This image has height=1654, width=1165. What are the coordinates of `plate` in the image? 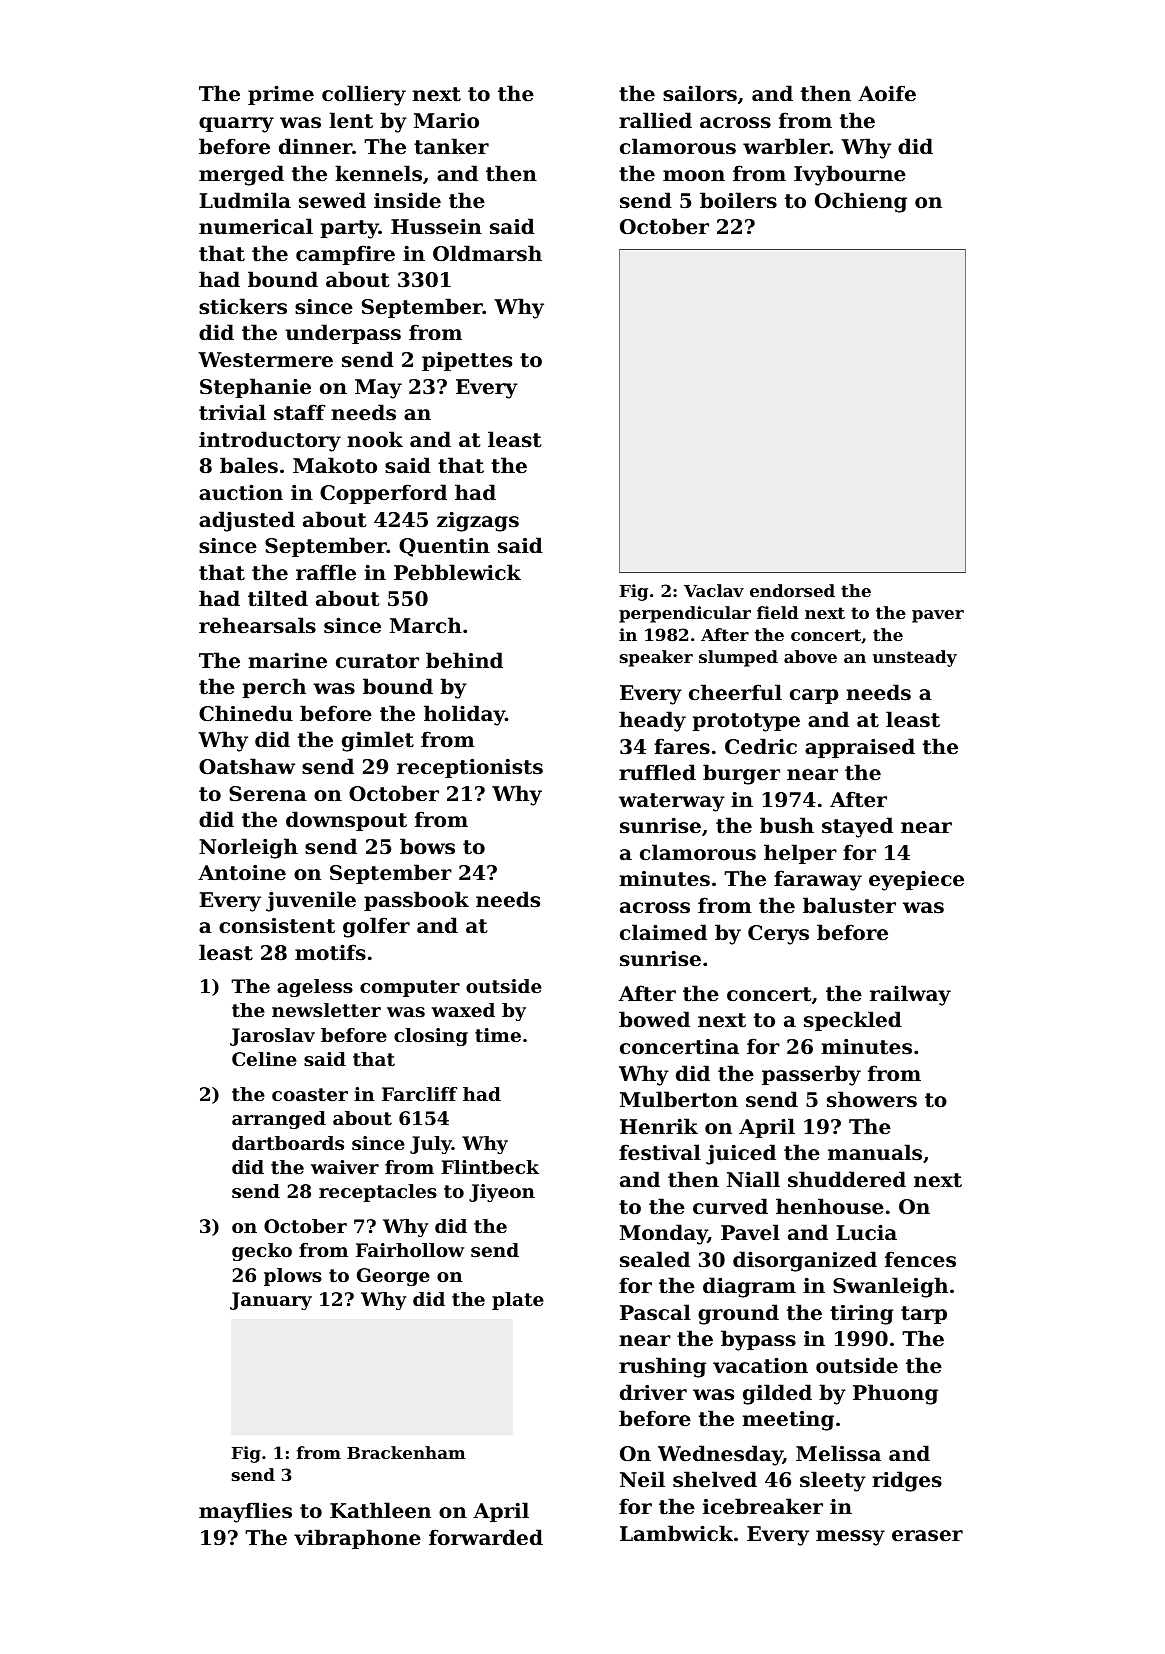 It's located at (518, 1301).
